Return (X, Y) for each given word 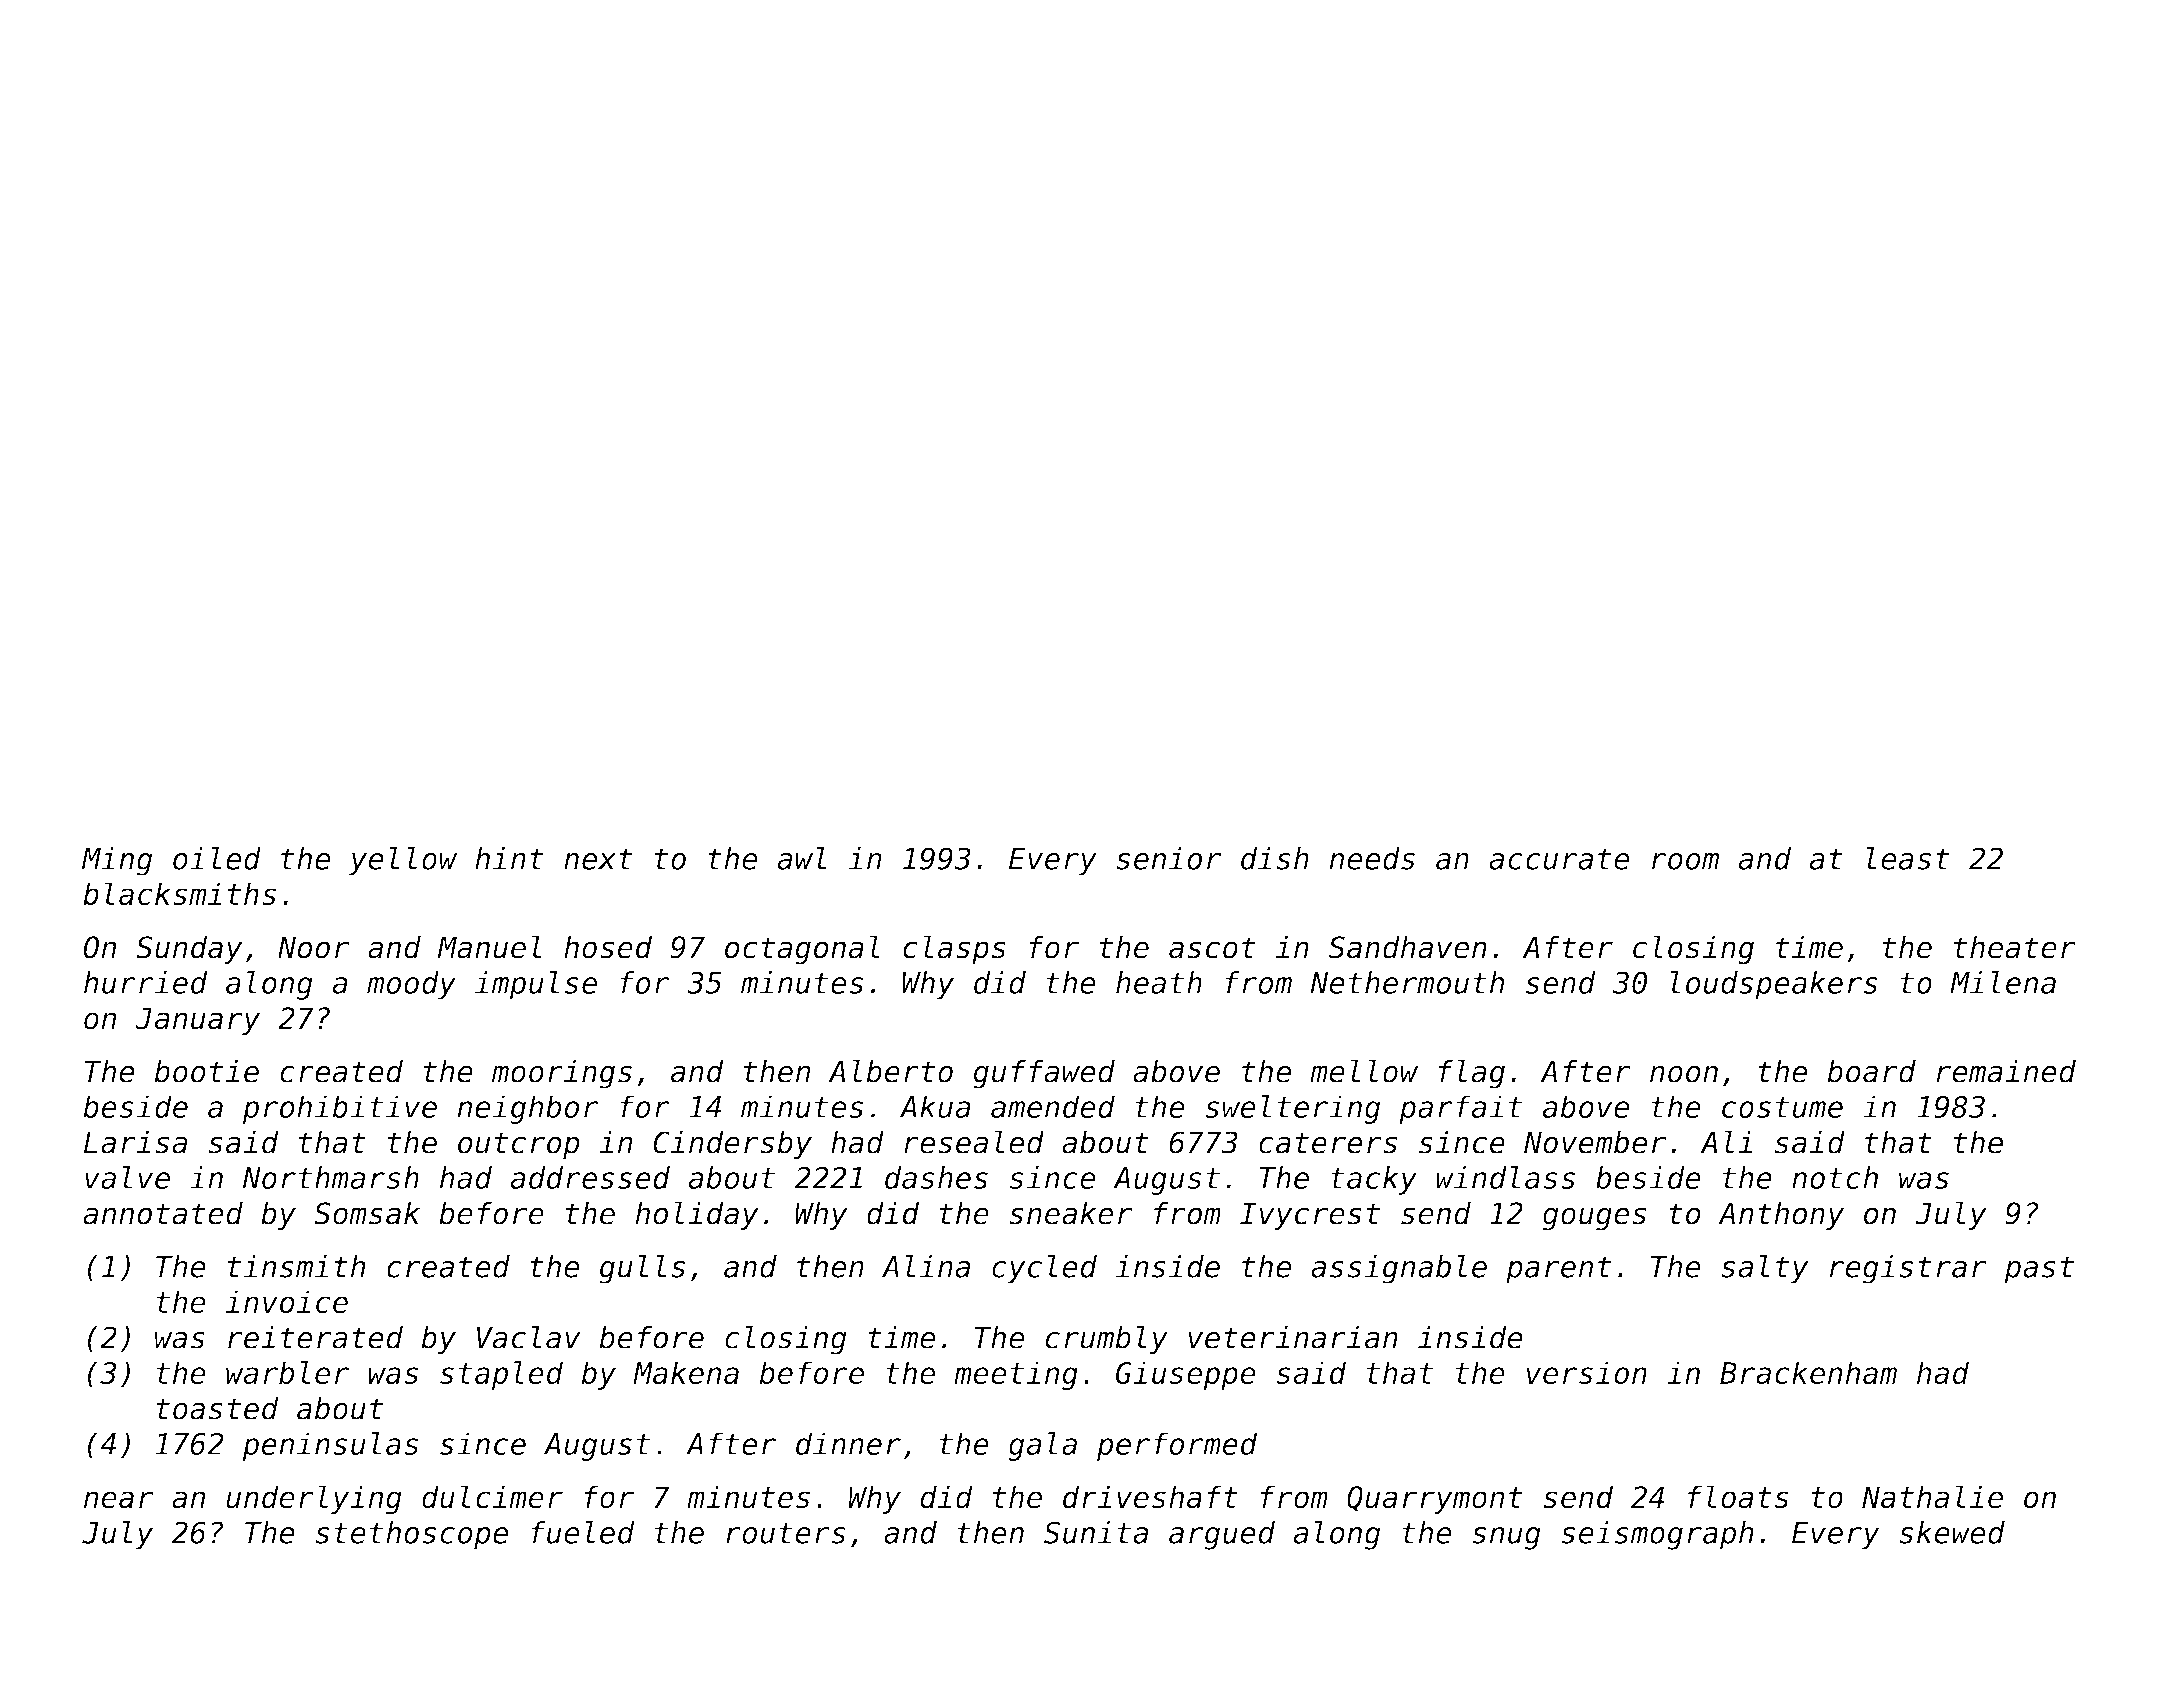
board (1871, 1071)
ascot (1212, 948)
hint (509, 858)
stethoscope (411, 1535)
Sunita (1096, 1532)
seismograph (1657, 1535)
